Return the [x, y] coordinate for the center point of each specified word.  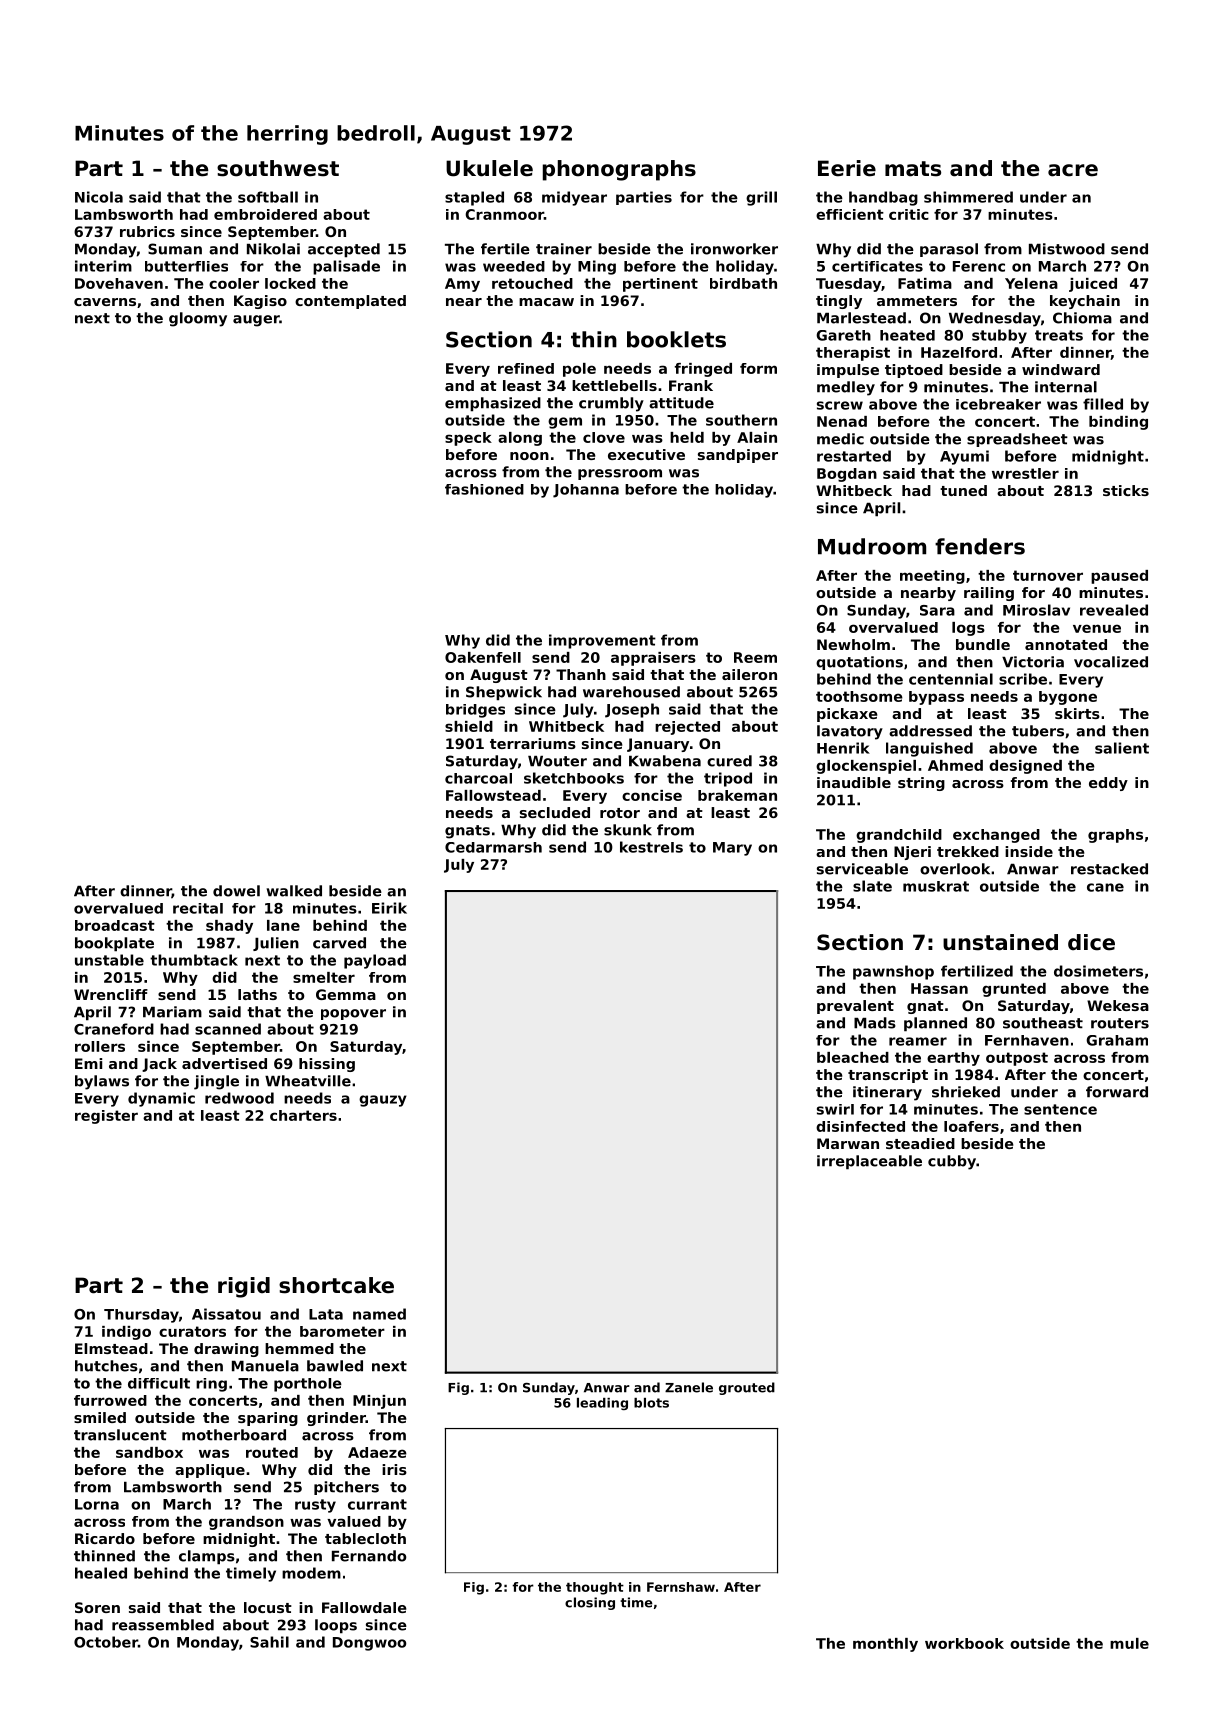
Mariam [172, 1012]
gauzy [383, 1101]
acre [1073, 170]
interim [103, 266]
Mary [732, 849]
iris [394, 1469]
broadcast [115, 925]
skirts [1077, 713]
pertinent [660, 285]
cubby [952, 1162]
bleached [853, 1057]
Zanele [689, 1387]
